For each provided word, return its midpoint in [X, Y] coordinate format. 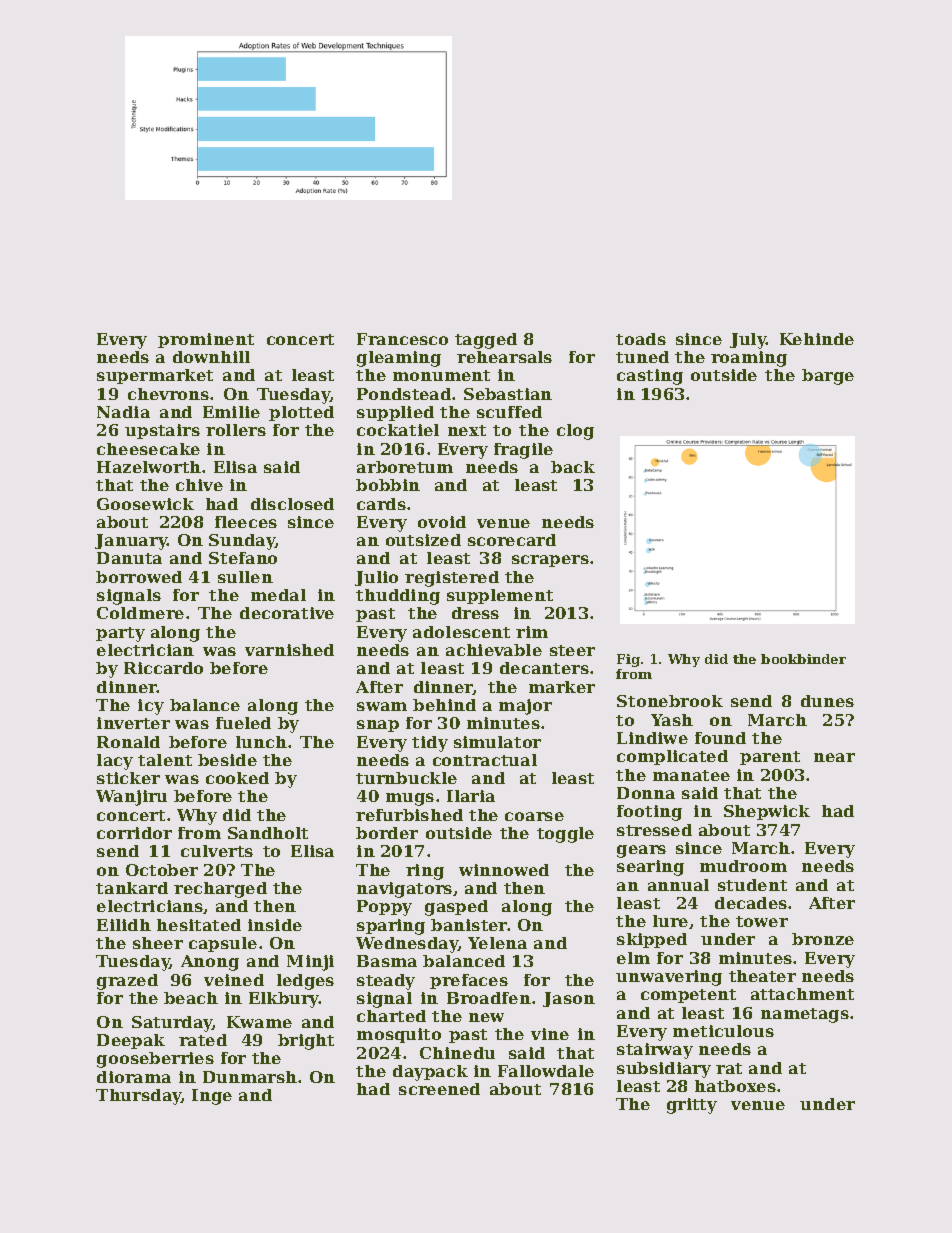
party [120, 634]
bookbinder [803, 659]
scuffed [509, 412]
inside [275, 925]
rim [532, 632]
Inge [212, 1097]
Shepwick [767, 812]
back [573, 467]
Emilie [231, 412]
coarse [534, 816]
